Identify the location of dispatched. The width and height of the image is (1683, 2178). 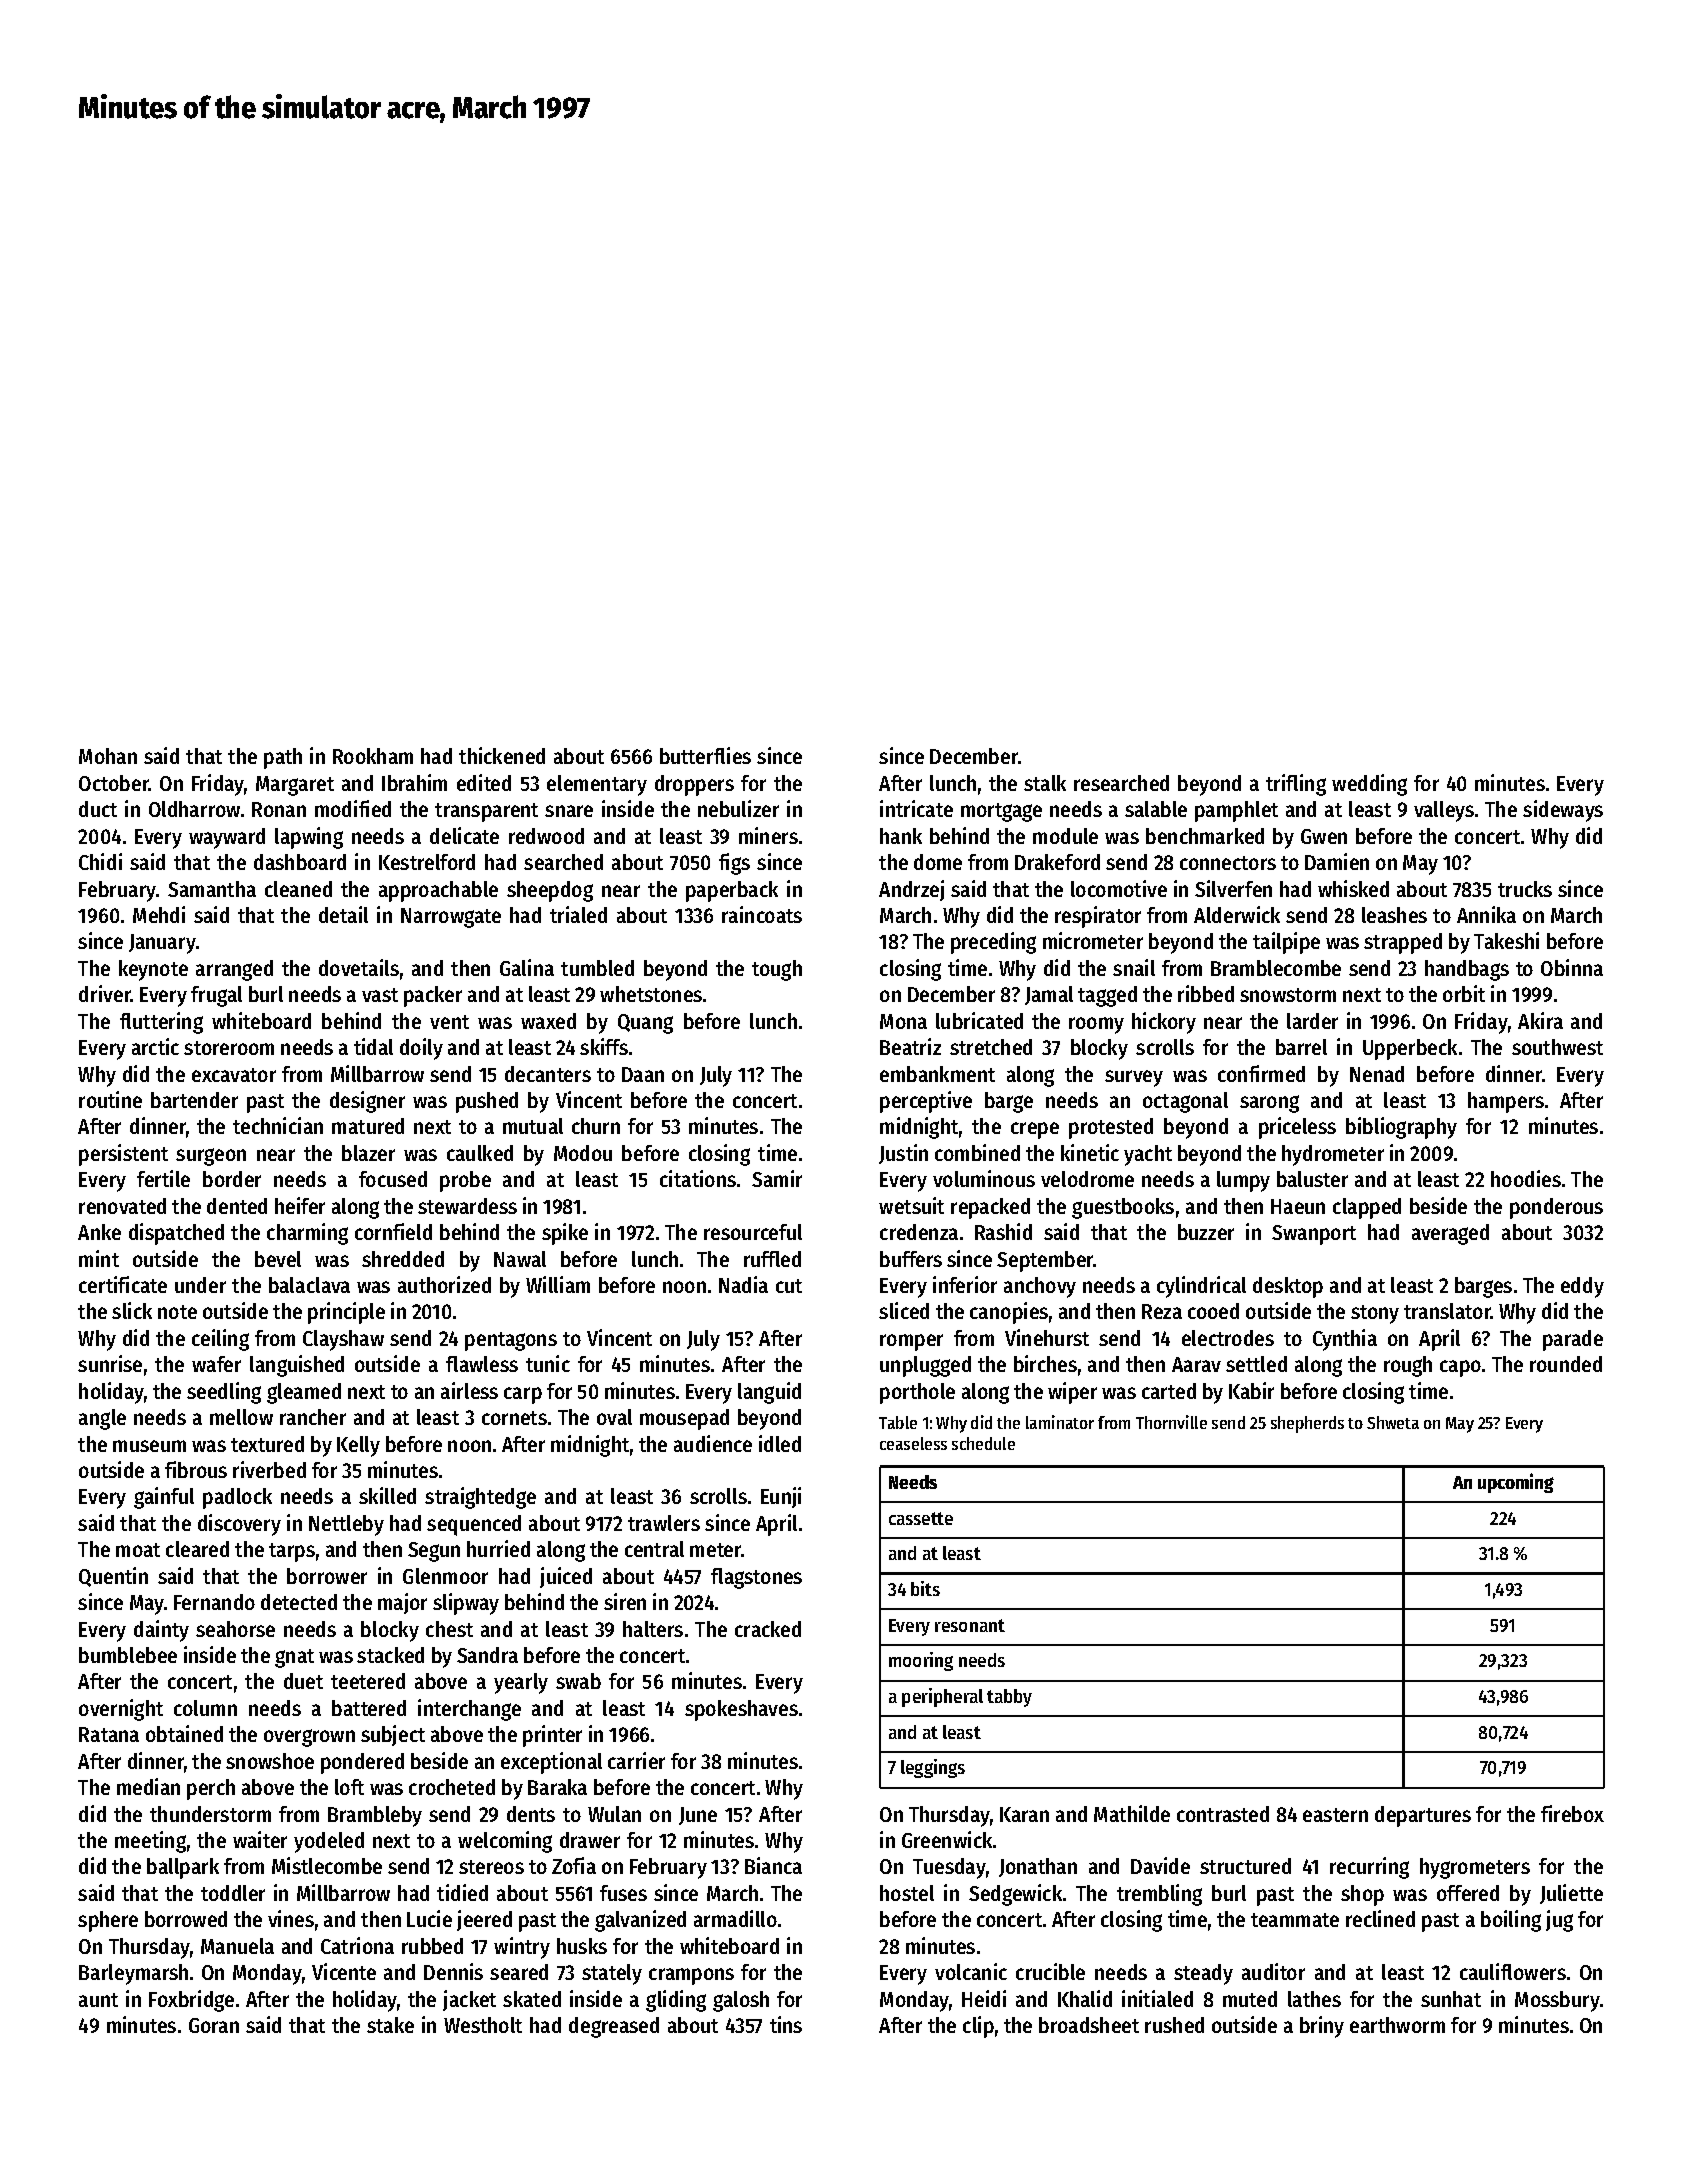
(176, 1234).
